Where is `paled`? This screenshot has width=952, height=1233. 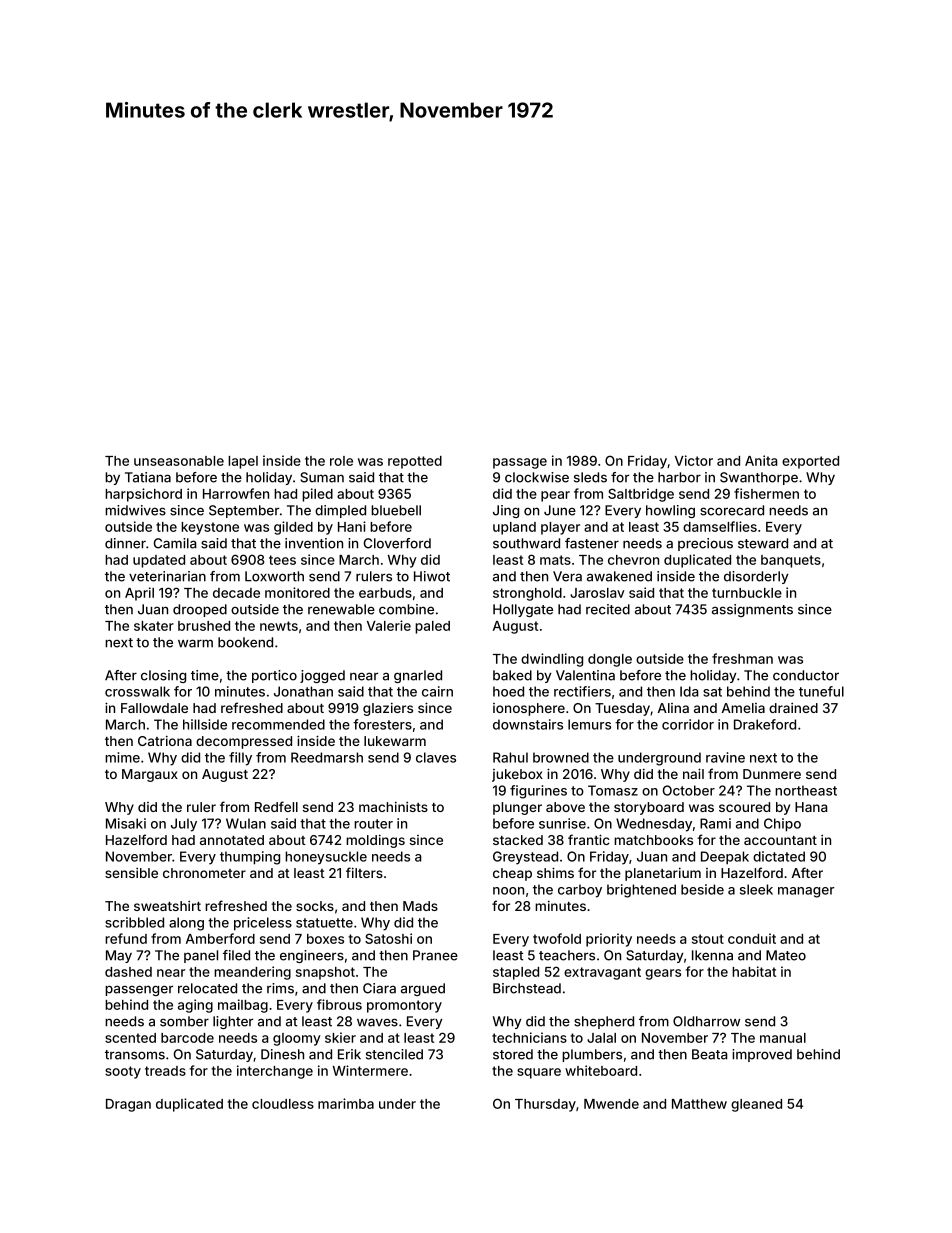
paled is located at coordinates (432, 627).
